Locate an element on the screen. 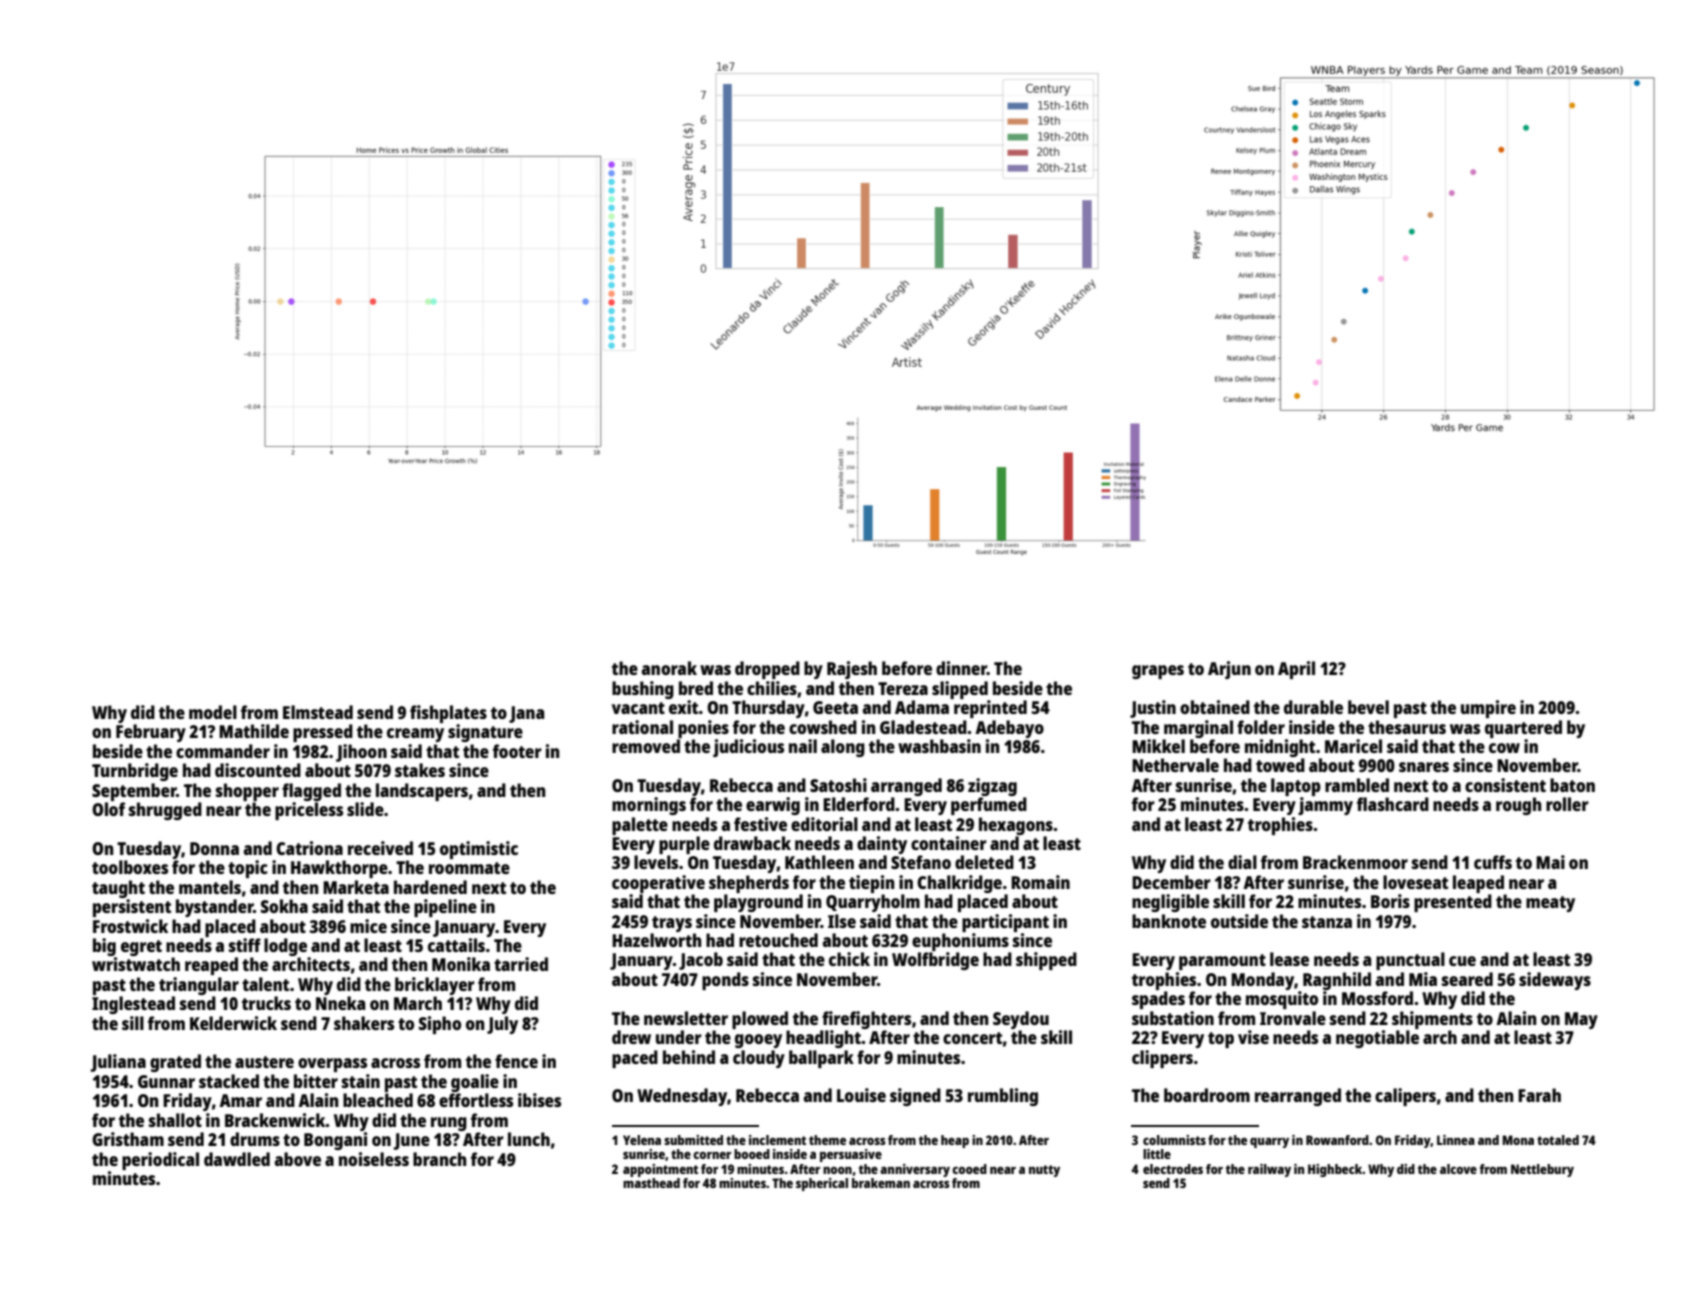 The width and height of the screenshot is (1694, 1309). periodical is located at coordinates (160, 1161).
